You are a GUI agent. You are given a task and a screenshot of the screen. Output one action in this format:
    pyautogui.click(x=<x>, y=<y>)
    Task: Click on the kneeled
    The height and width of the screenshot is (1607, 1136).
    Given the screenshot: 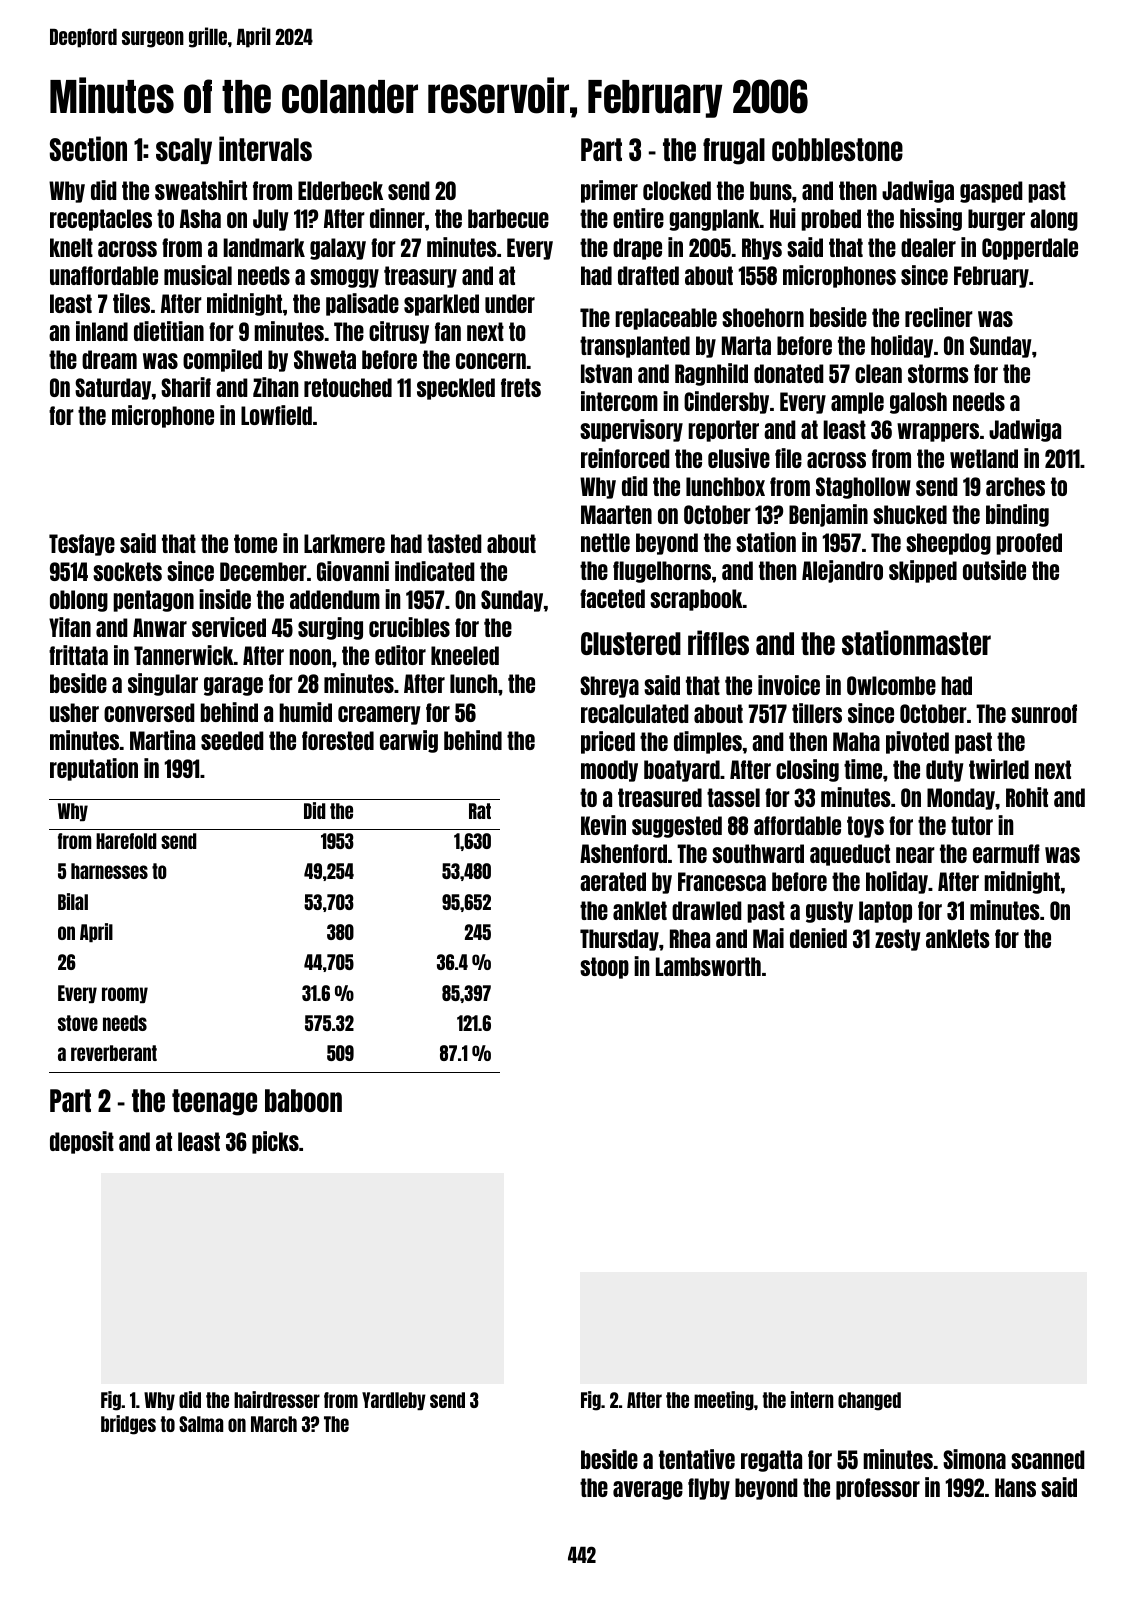 What is the action you would take?
    pyautogui.click(x=465, y=655)
